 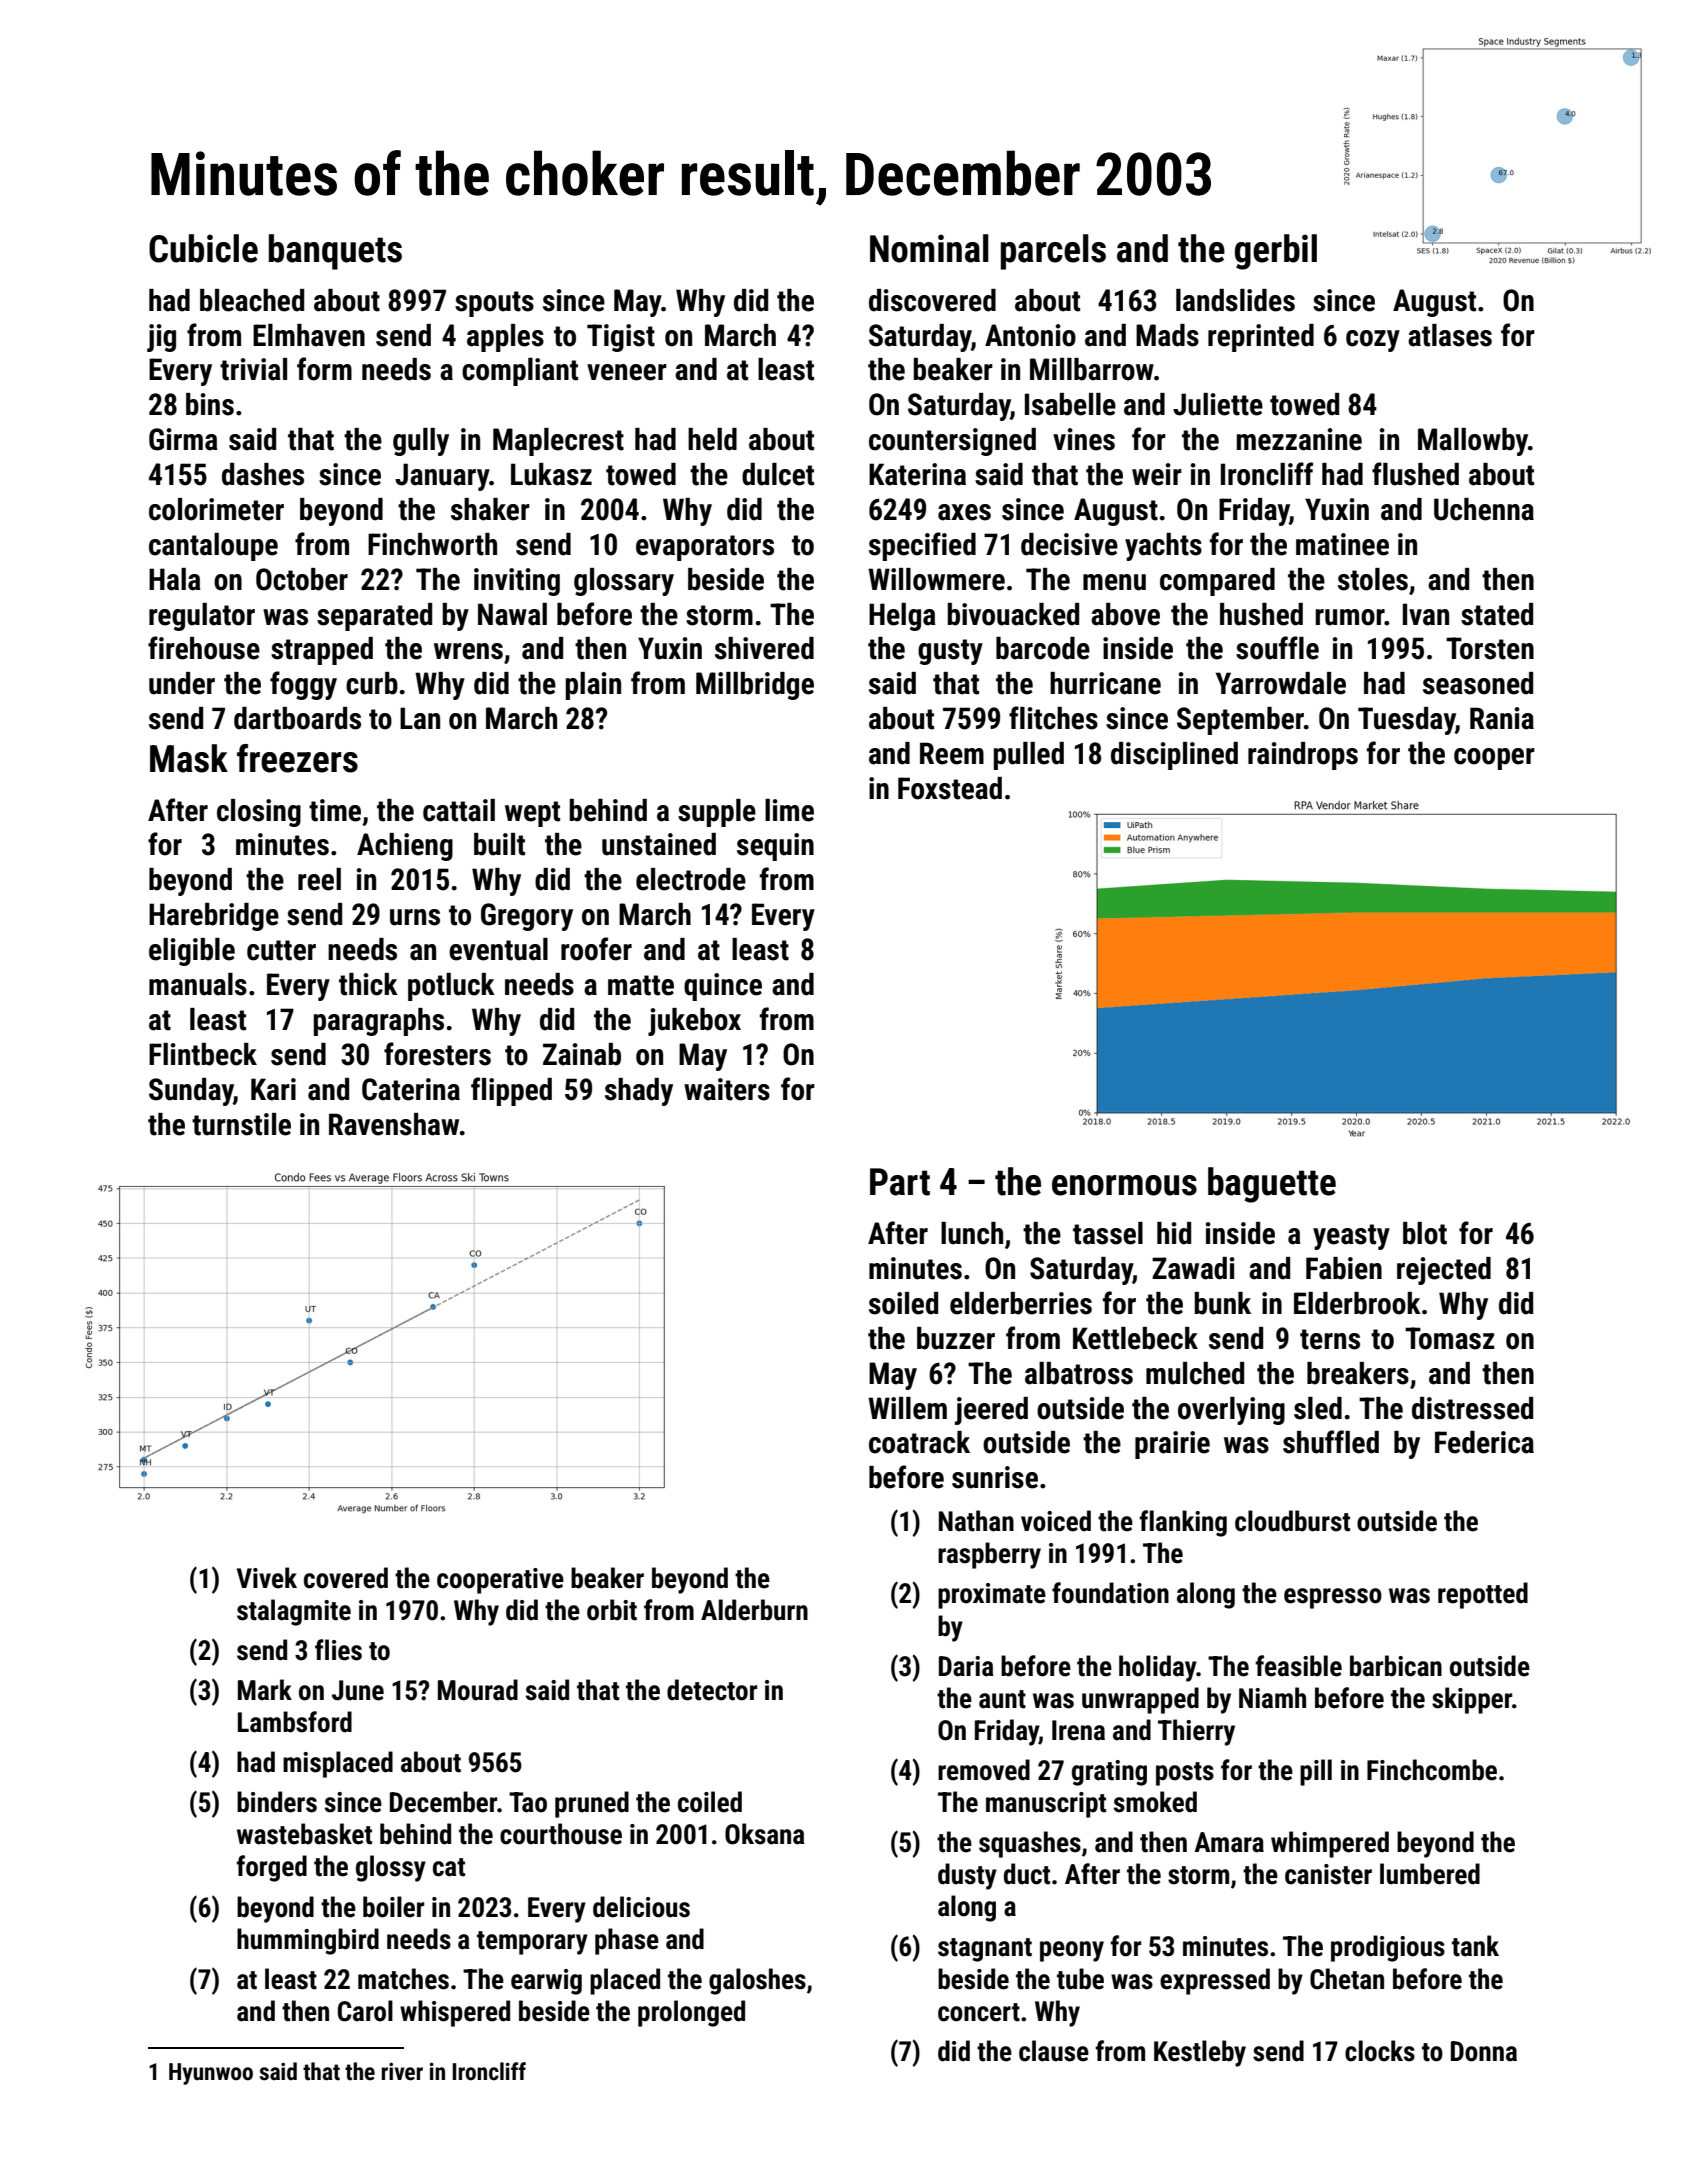 I want to click on posts, so click(x=1185, y=1774).
